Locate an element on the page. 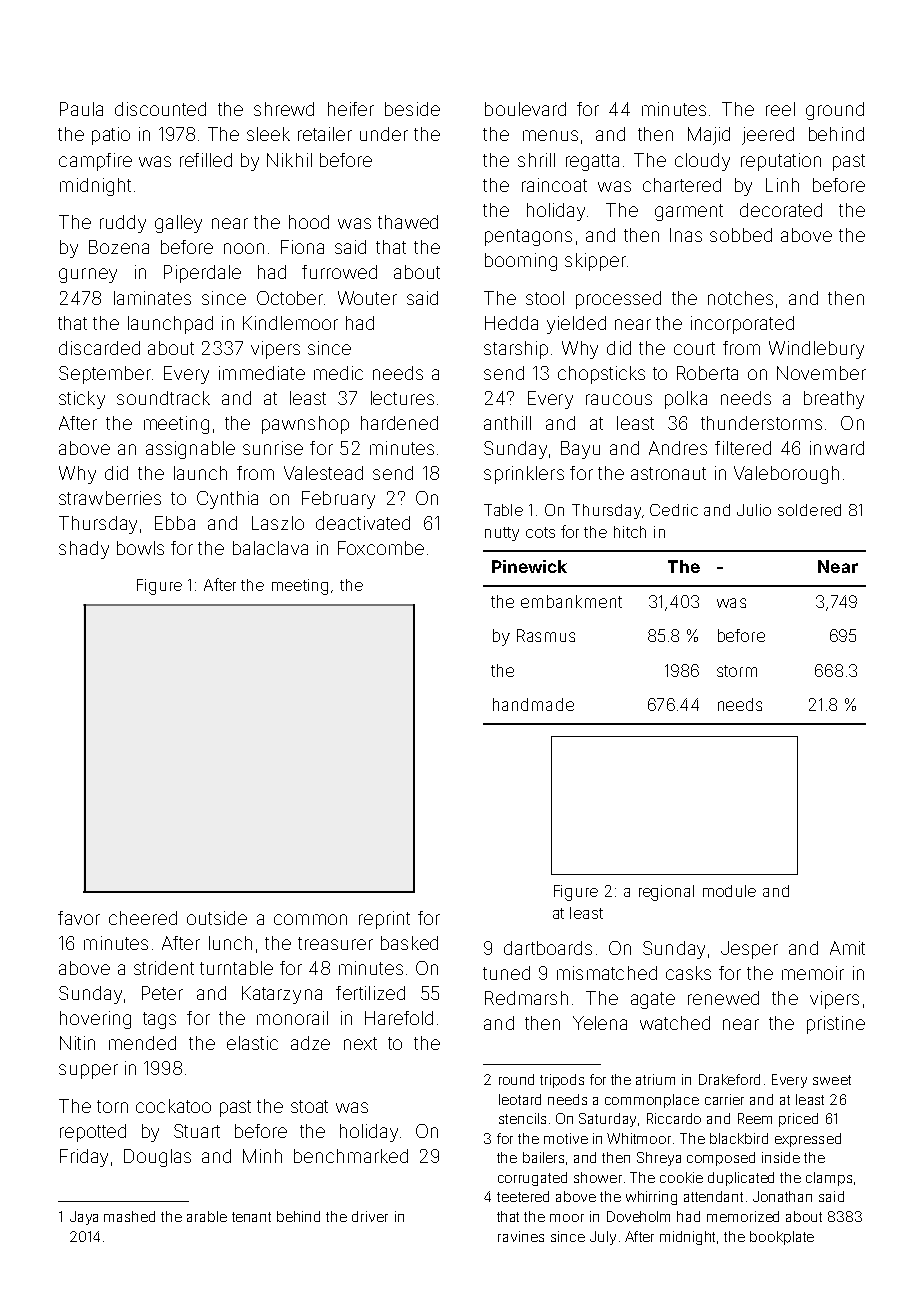 The height and width of the image is (1314, 924). cookie is located at coordinates (681, 1177).
